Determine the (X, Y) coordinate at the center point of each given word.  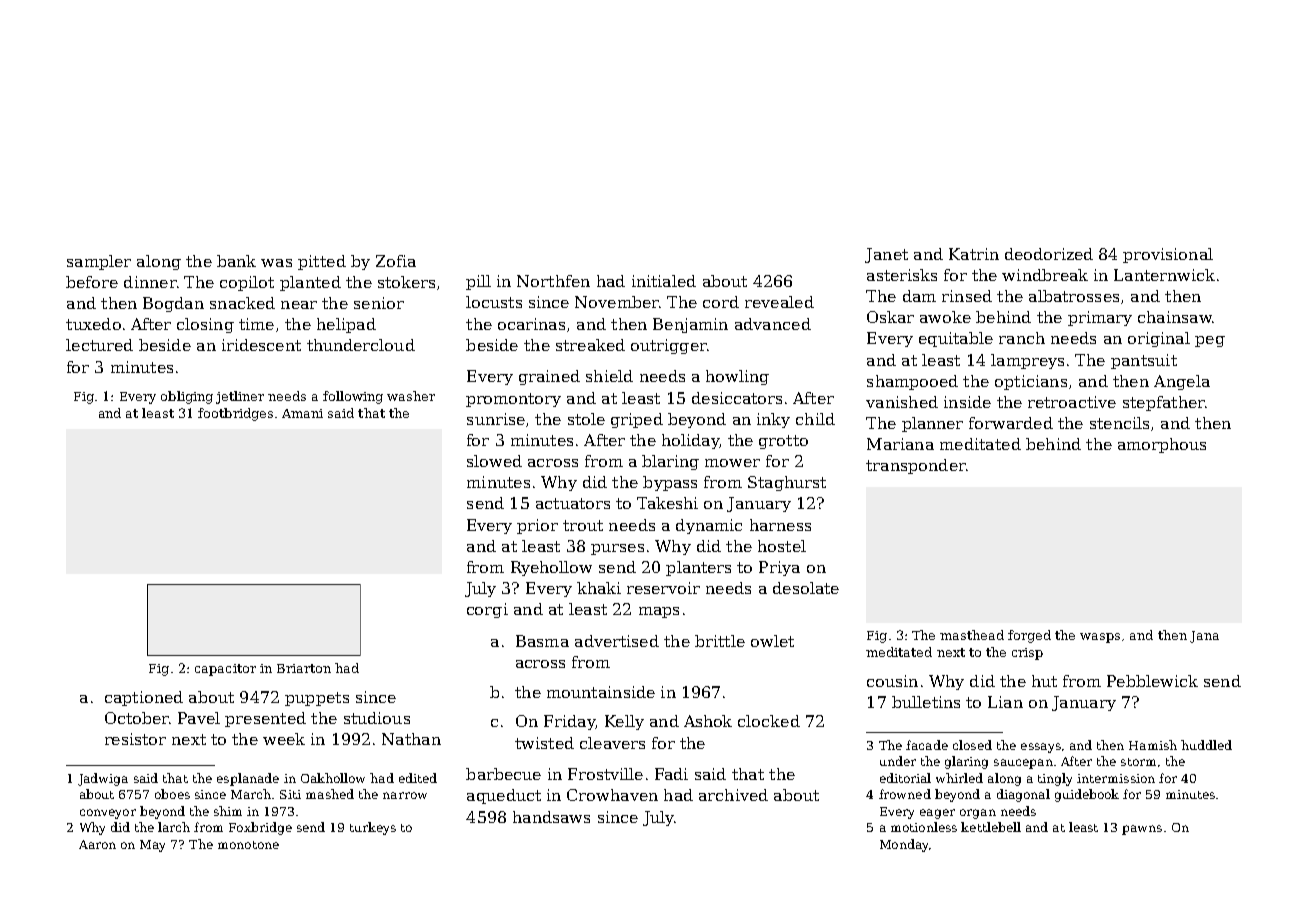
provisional (1168, 255)
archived (733, 795)
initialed (664, 281)
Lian (1005, 702)
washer (411, 396)
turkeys (373, 828)
